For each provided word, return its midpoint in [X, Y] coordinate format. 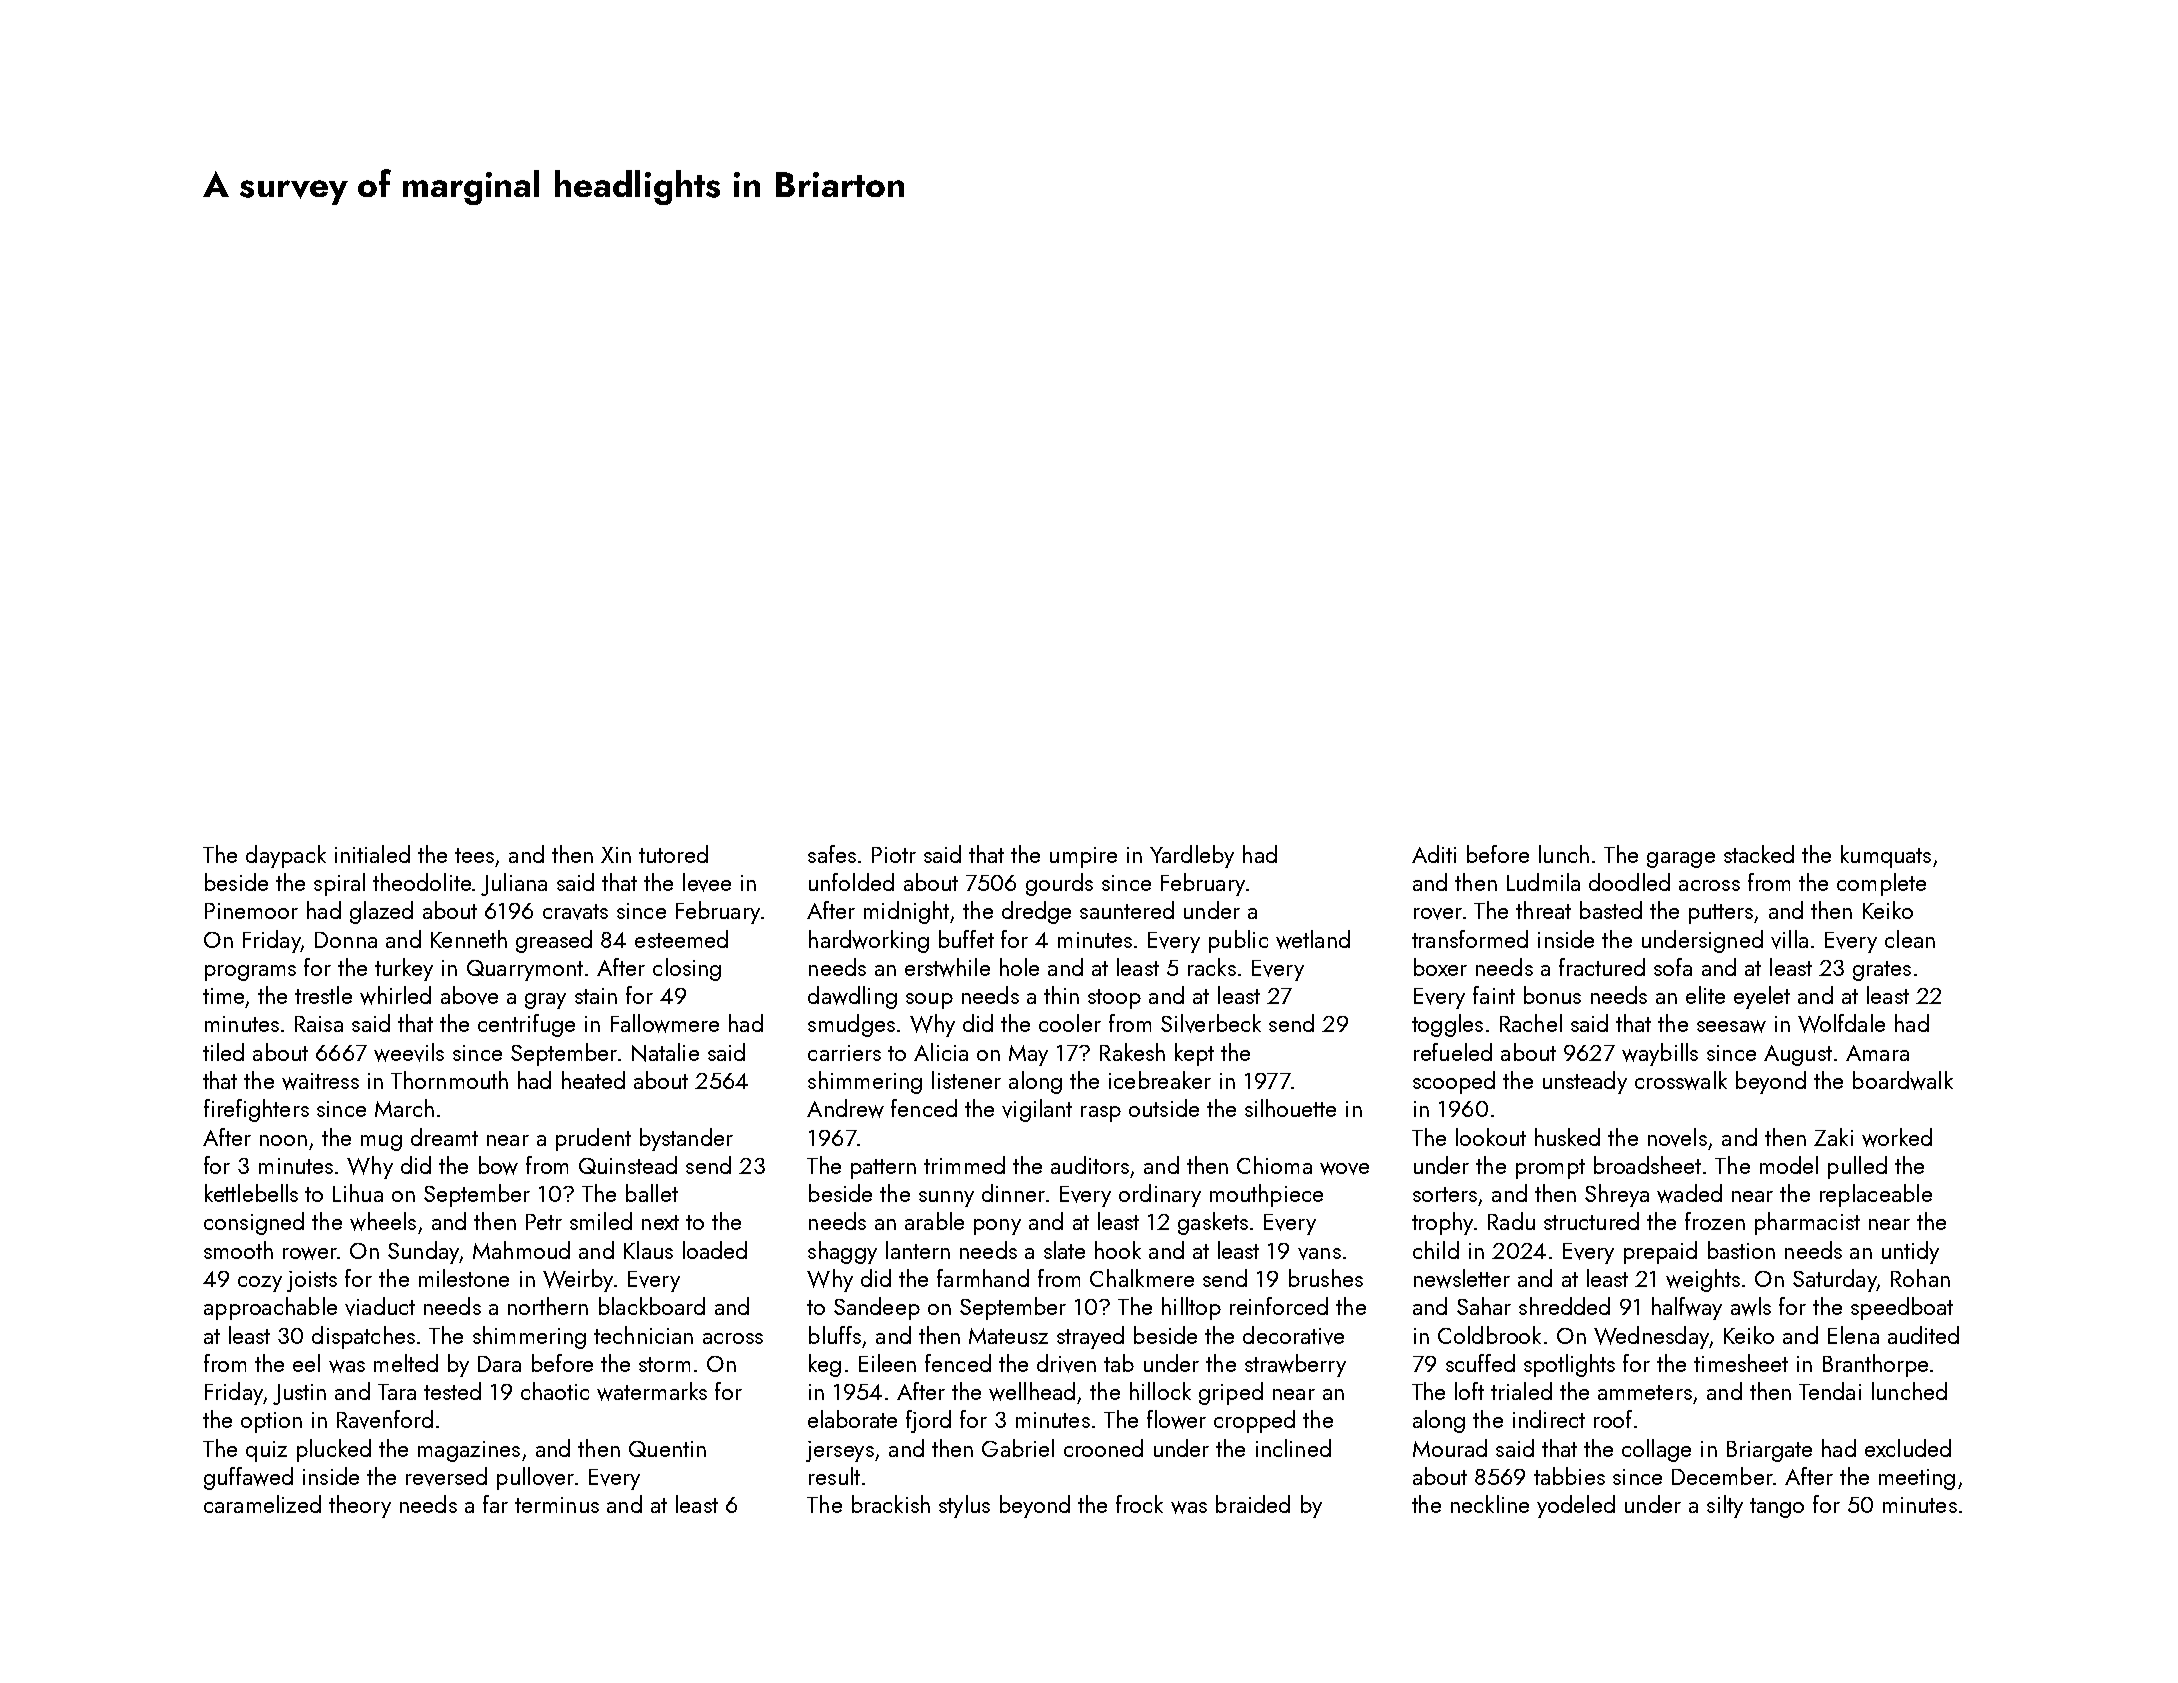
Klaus [648, 1250]
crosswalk [1681, 1080]
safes [832, 854]
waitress [320, 1081]
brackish [891, 1504]
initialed [372, 854]
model [1789, 1165]
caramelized [262, 1504]
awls [1751, 1306]
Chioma [1274, 1165]
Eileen [887, 1363]
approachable [270, 1308]
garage [1681, 860]
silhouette [1290, 1108]
